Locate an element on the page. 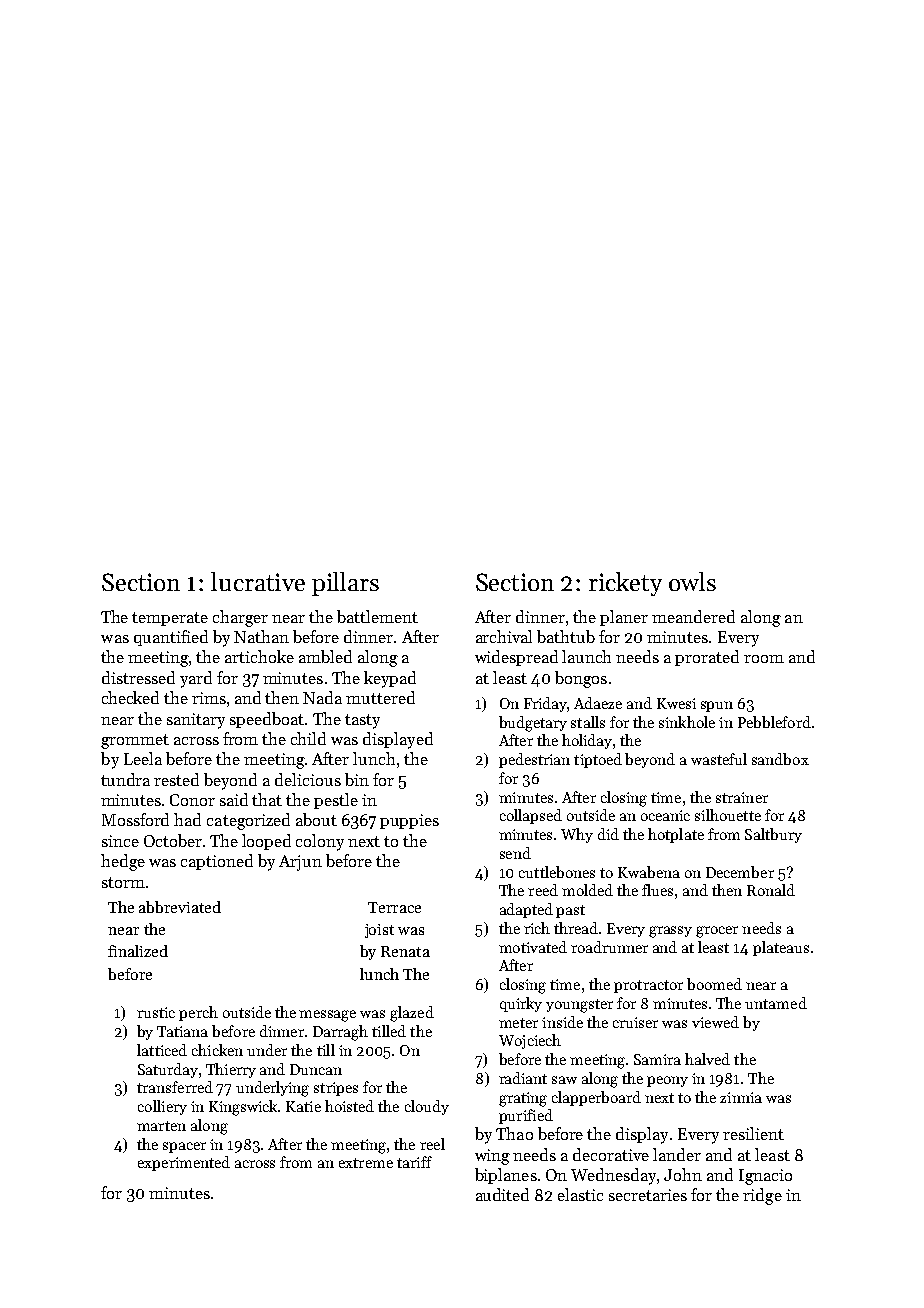 Image resolution: width=924 pixels, height=1308 pixels. grocer is located at coordinates (717, 932).
